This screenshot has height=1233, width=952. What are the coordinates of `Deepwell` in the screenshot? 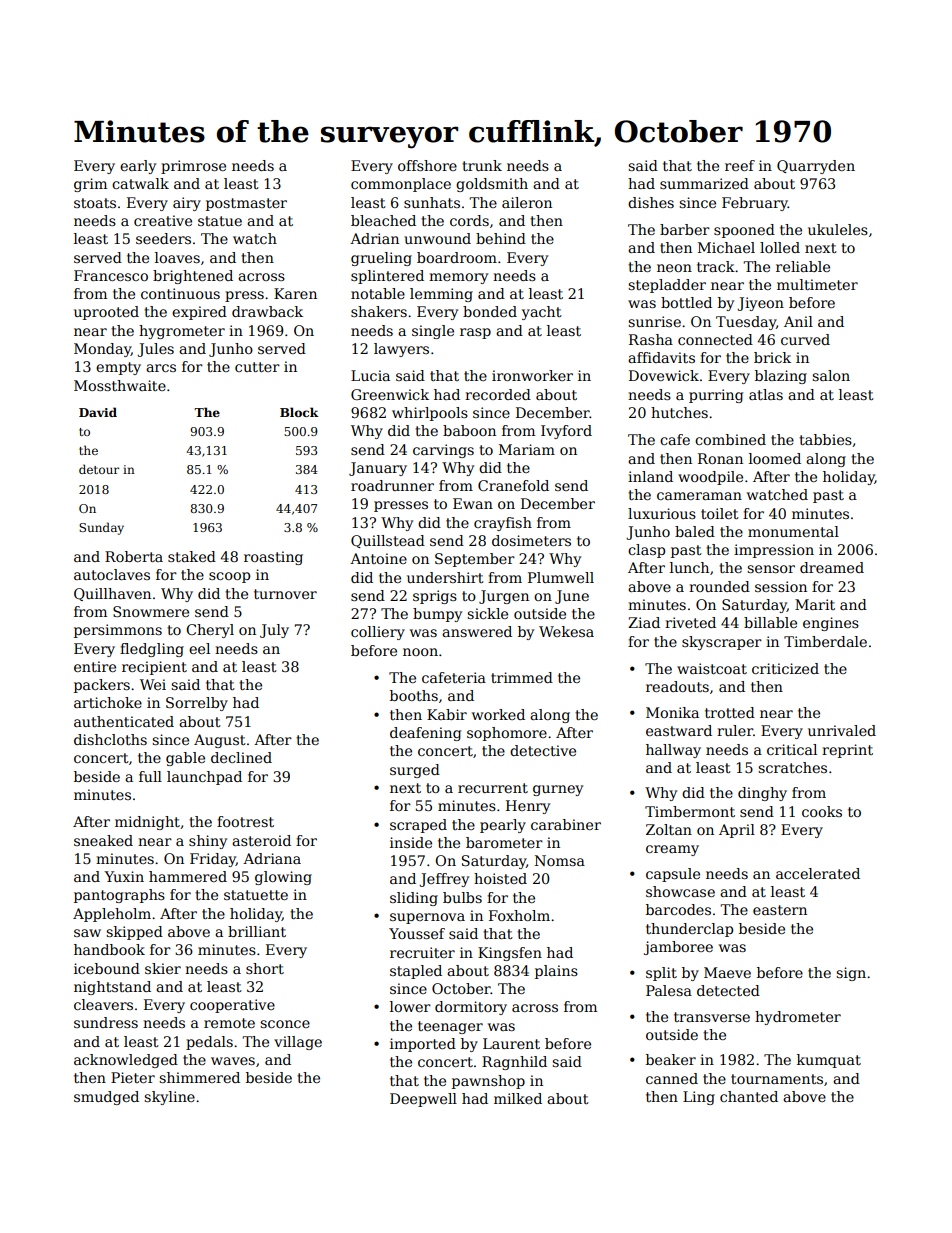 It's located at (423, 1100).
